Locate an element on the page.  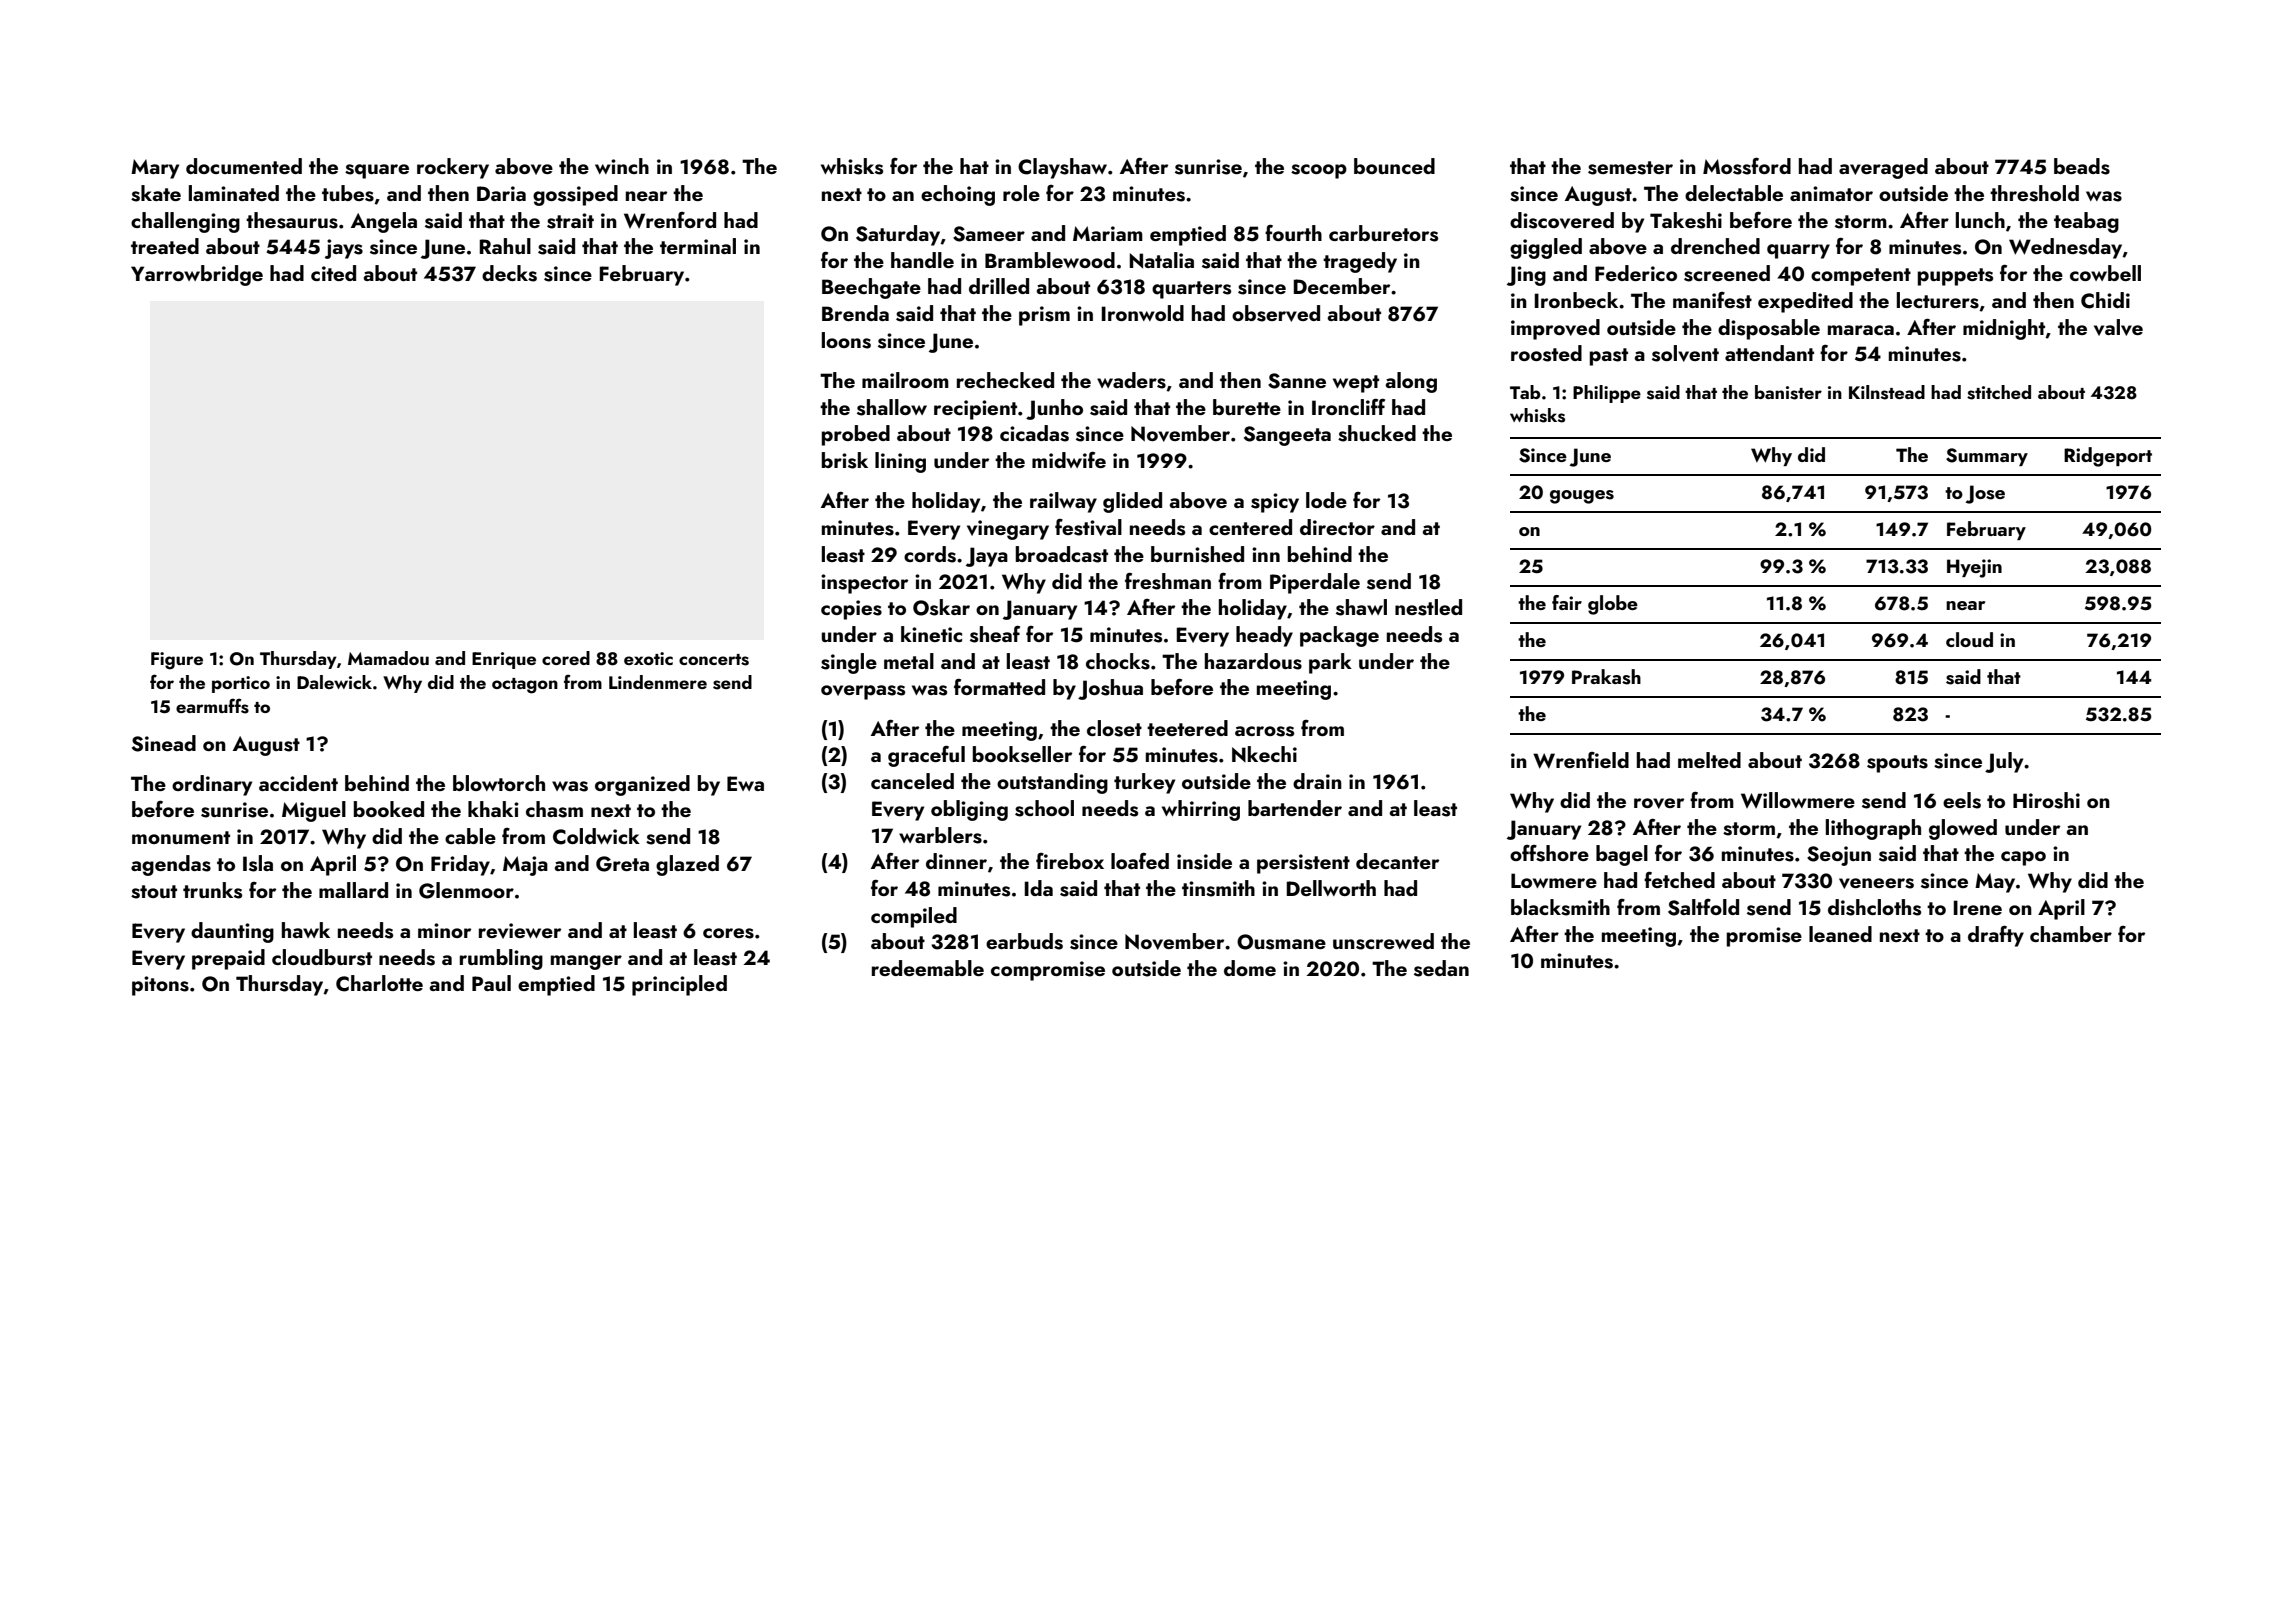
brisk is located at coordinates (845, 460).
